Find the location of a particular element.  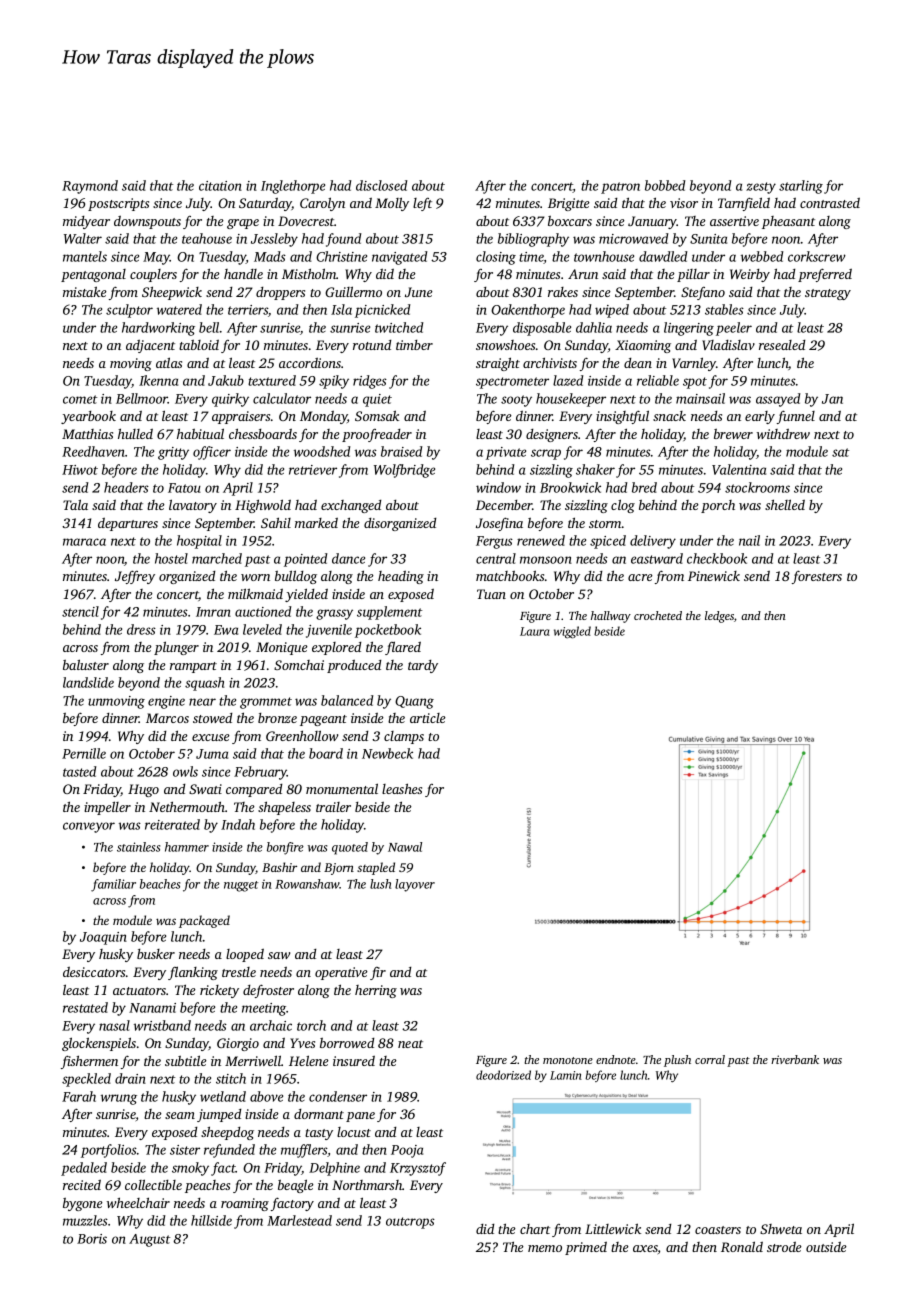

excuse is located at coordinates (211, 737).
